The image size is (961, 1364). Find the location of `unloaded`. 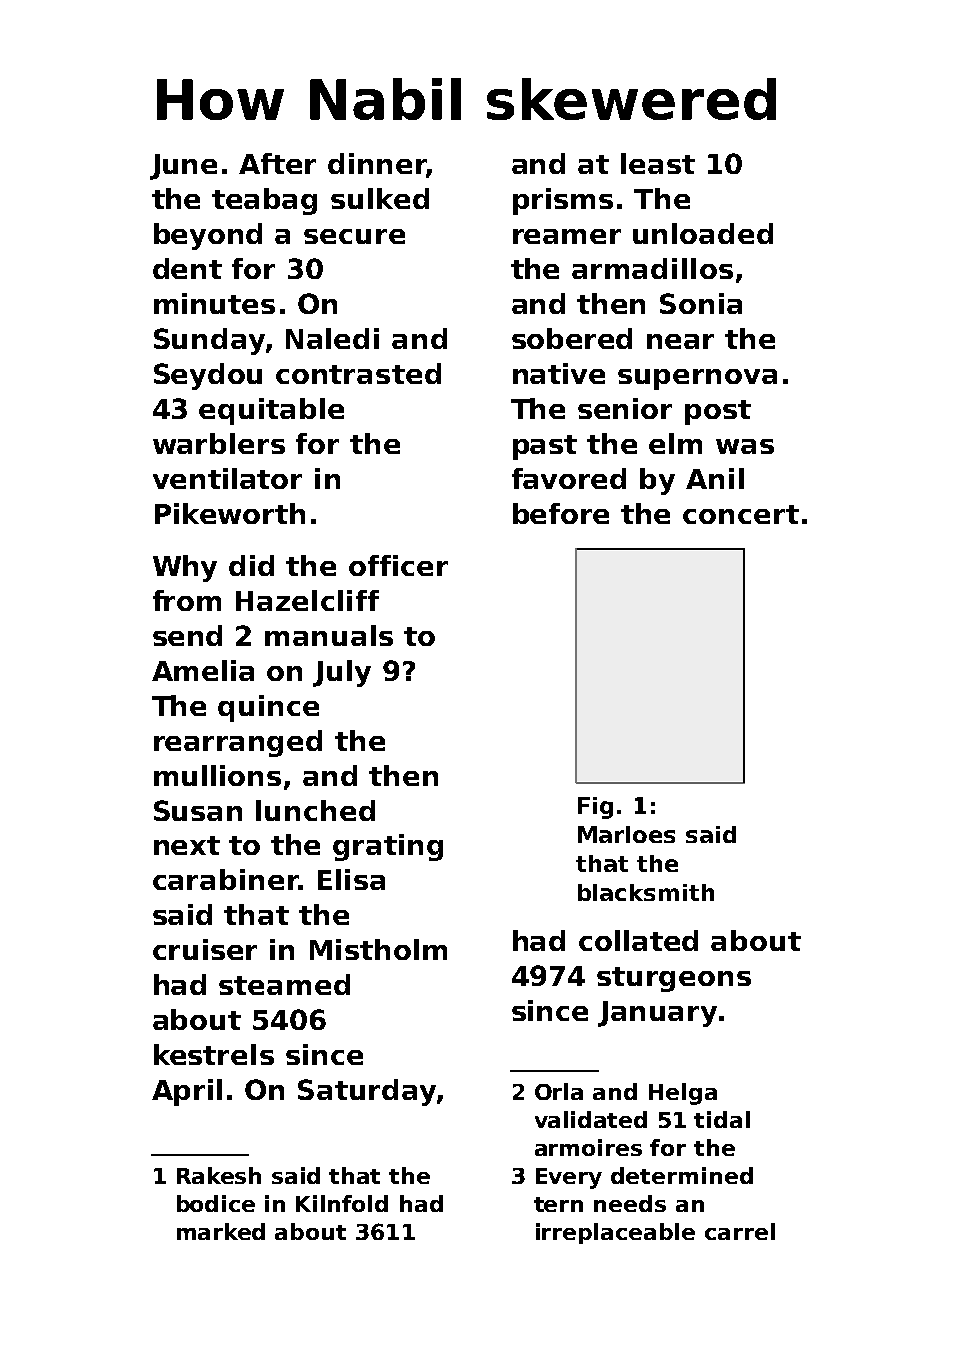

unloaded is located at coordinates (703, 233).
